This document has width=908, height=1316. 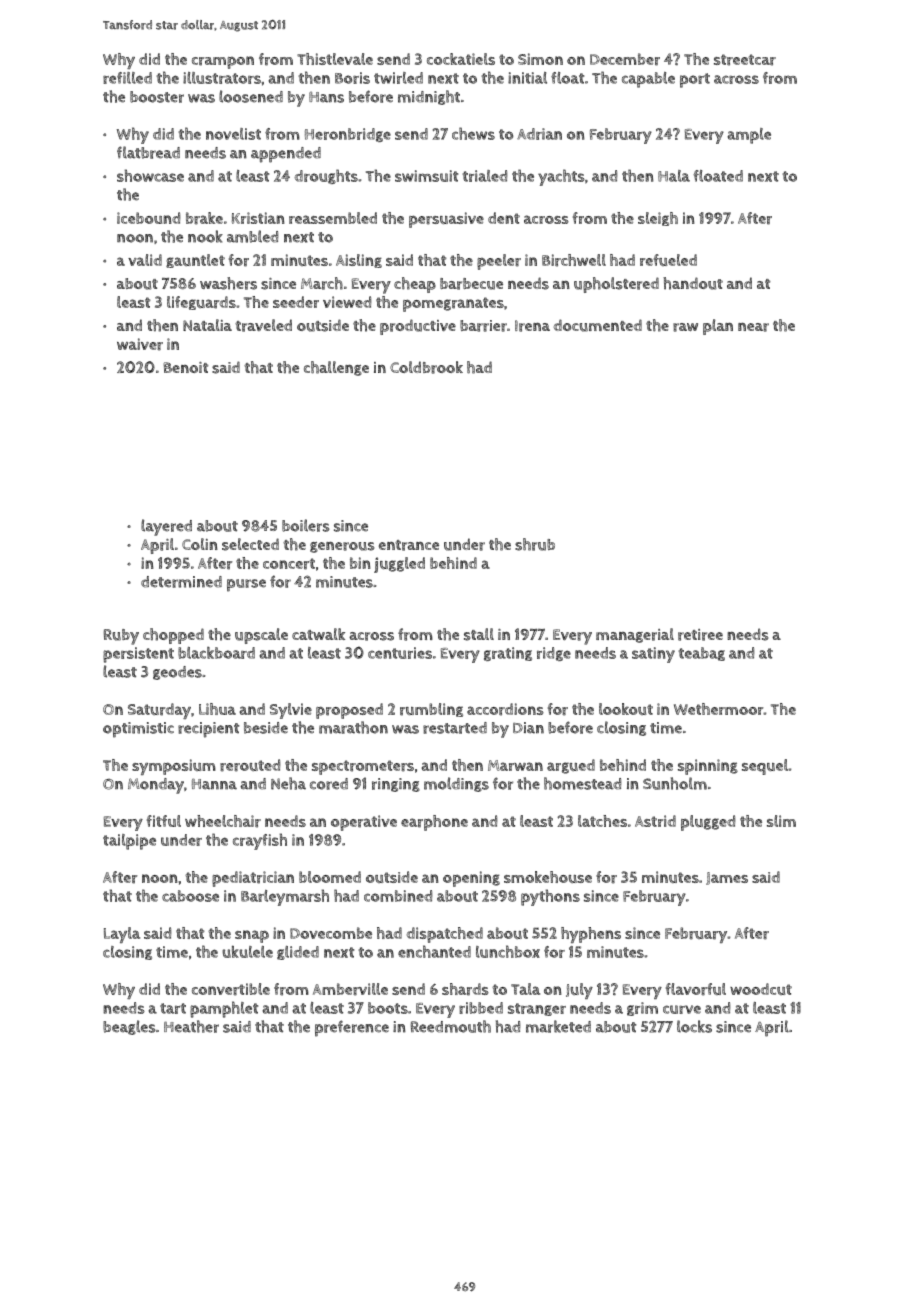 What do you see at coordinates (426, 367) in the document?
I see `Coldbrook` at bounding box center [426, 367].
